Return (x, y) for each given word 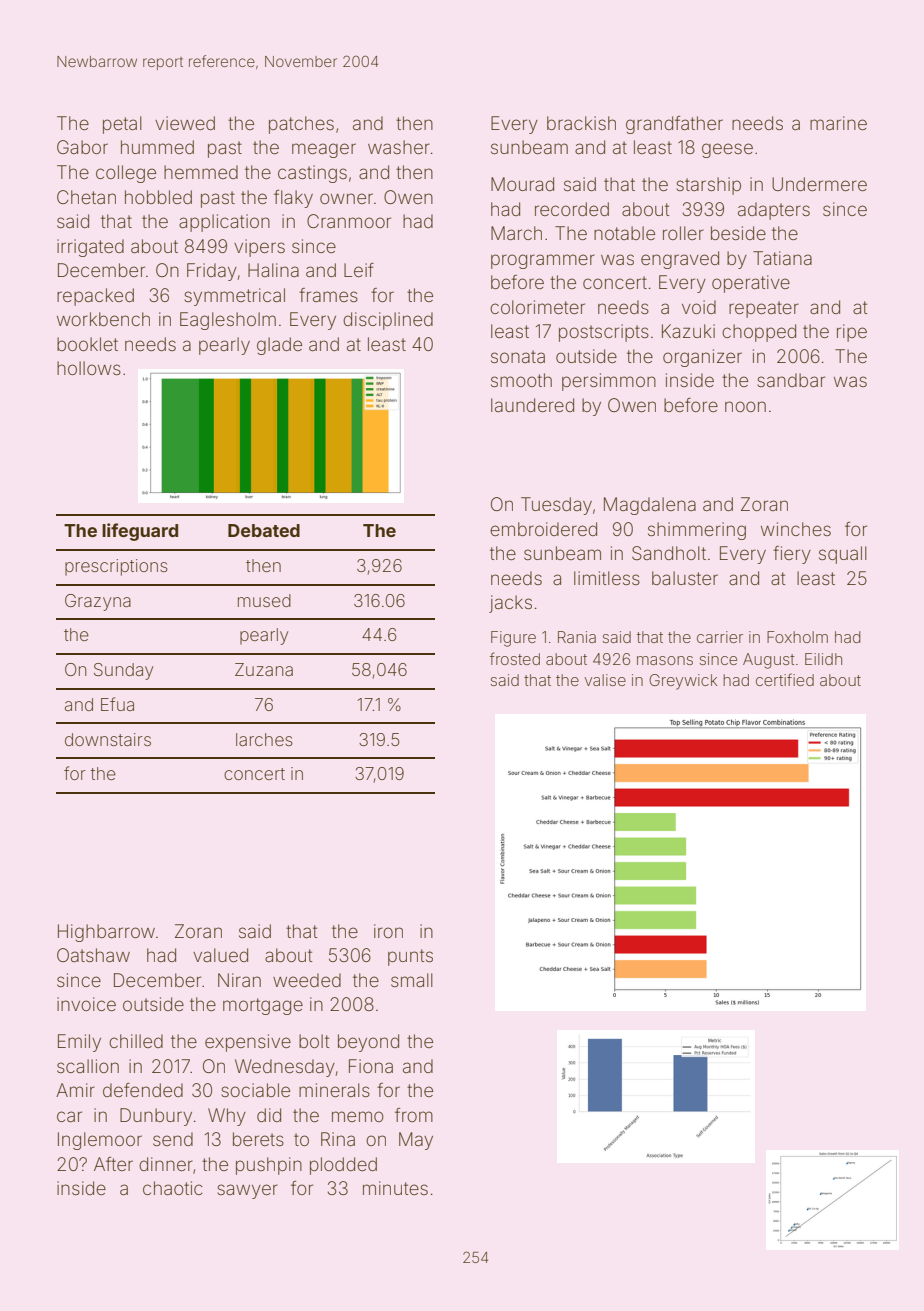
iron (388, 931)
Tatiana (782, 258)
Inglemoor (100, 1141)
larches (264, 739)
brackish (581, 123)
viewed (185, 123)
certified (785, 679)
